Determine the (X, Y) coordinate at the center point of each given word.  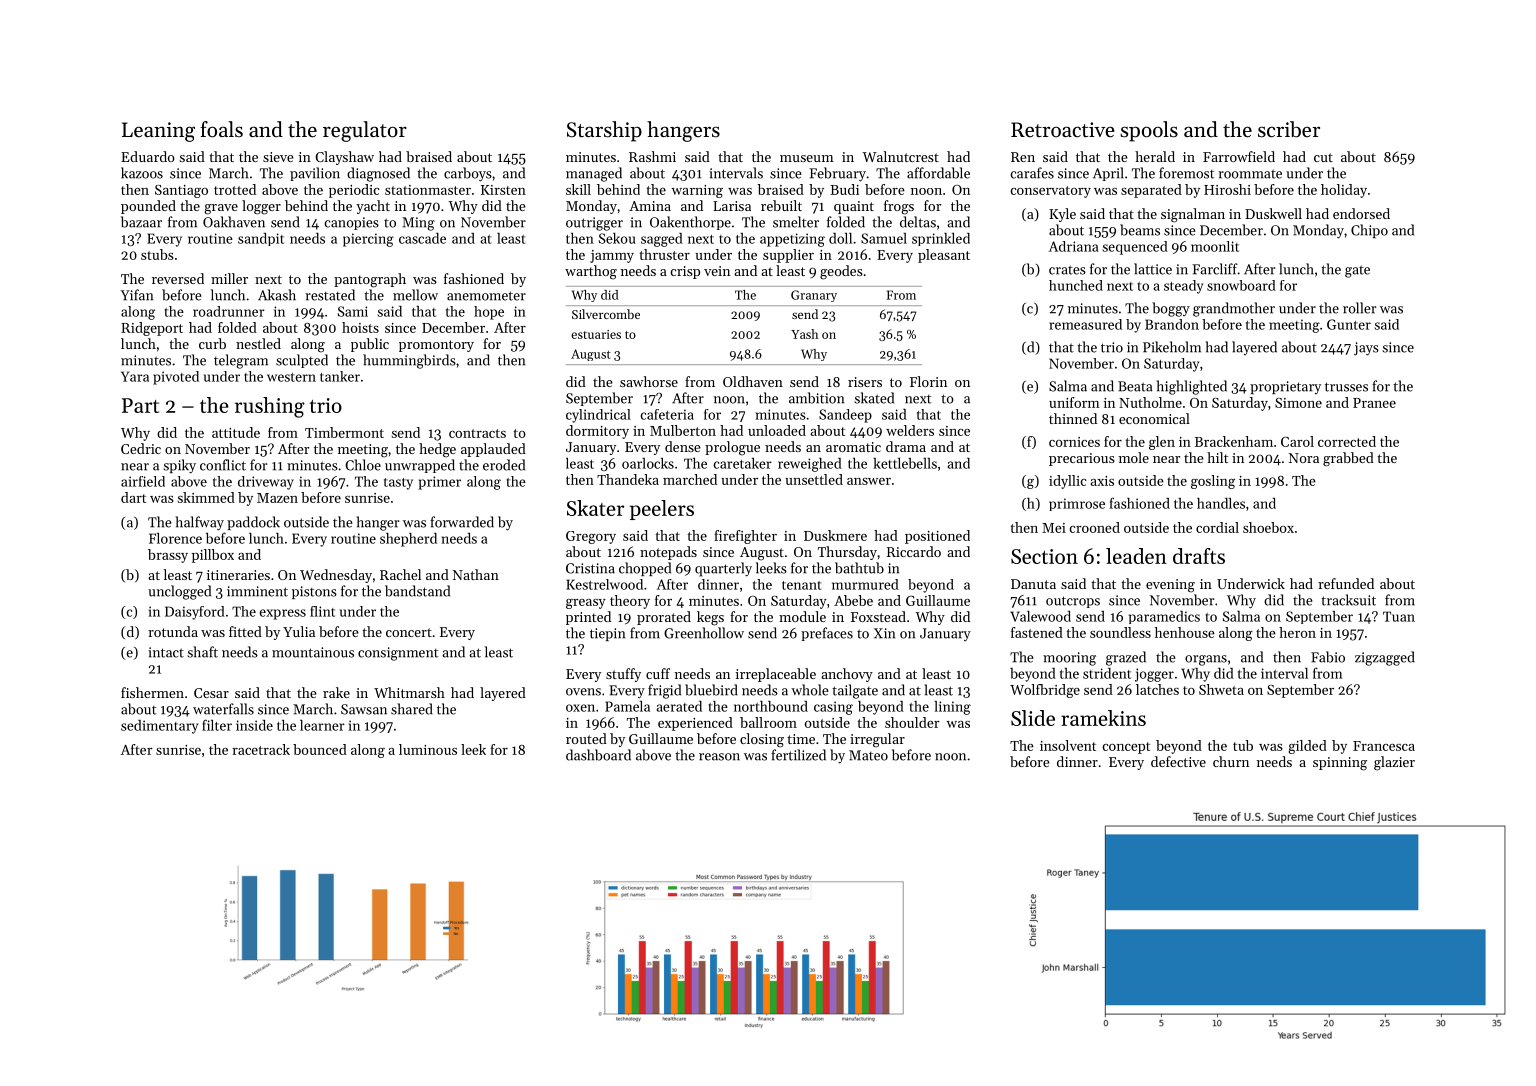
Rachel (400, 574)
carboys (468, 174)
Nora (1304, 458)
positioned (937, 537)
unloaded (777, 430)
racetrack (261, 749)
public (370, 345)
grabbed (1348, 459)
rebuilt (781, 205)
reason (719, 757)
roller (1359, 308)
